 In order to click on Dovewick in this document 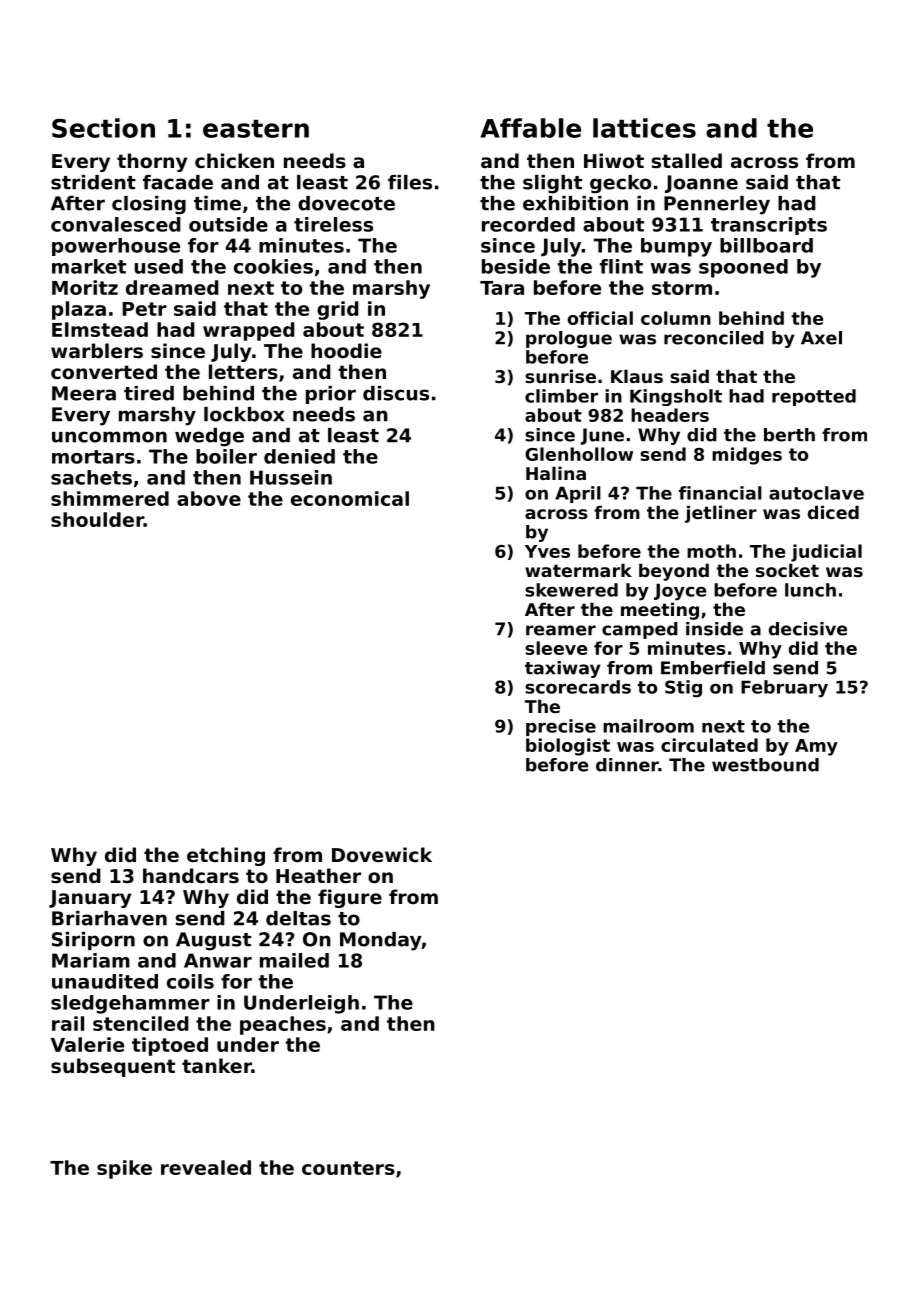, I will do `click(382, 854)`.
